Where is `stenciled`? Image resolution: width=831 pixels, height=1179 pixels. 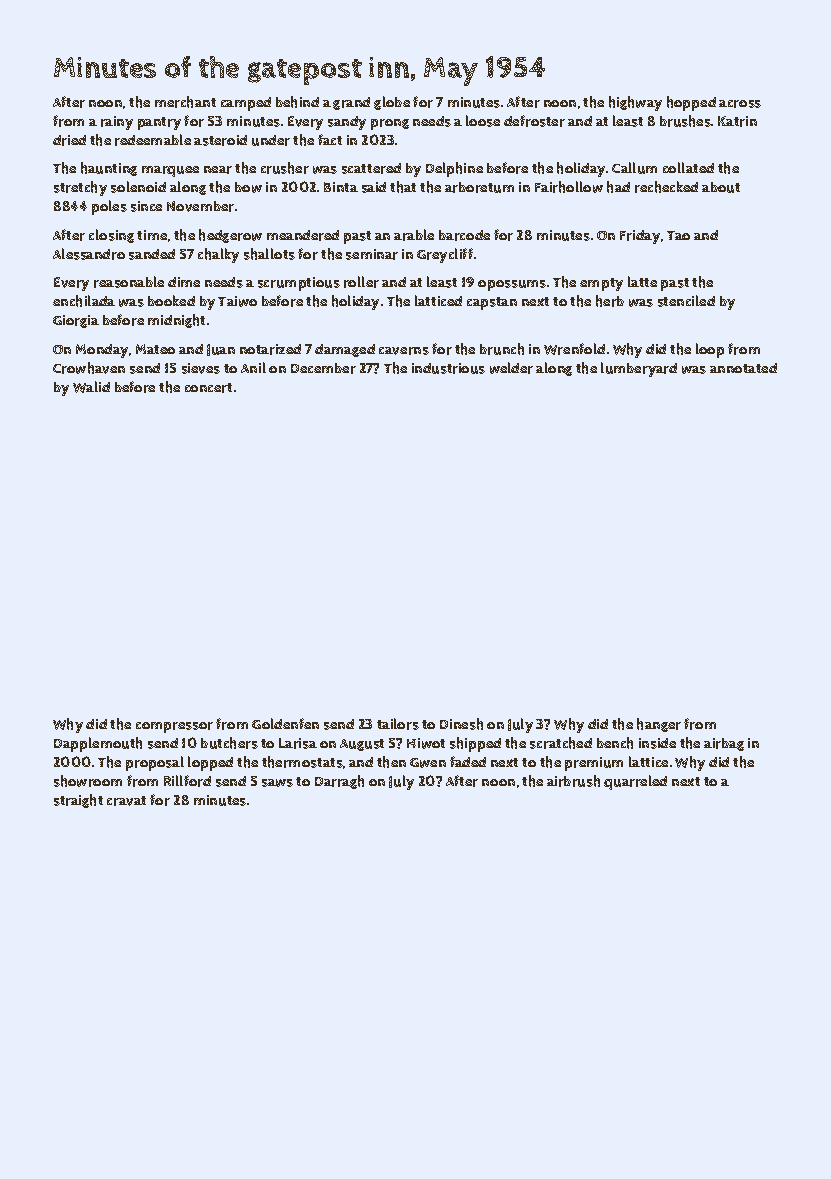 stenciled is located at coordinates (686, 301).
